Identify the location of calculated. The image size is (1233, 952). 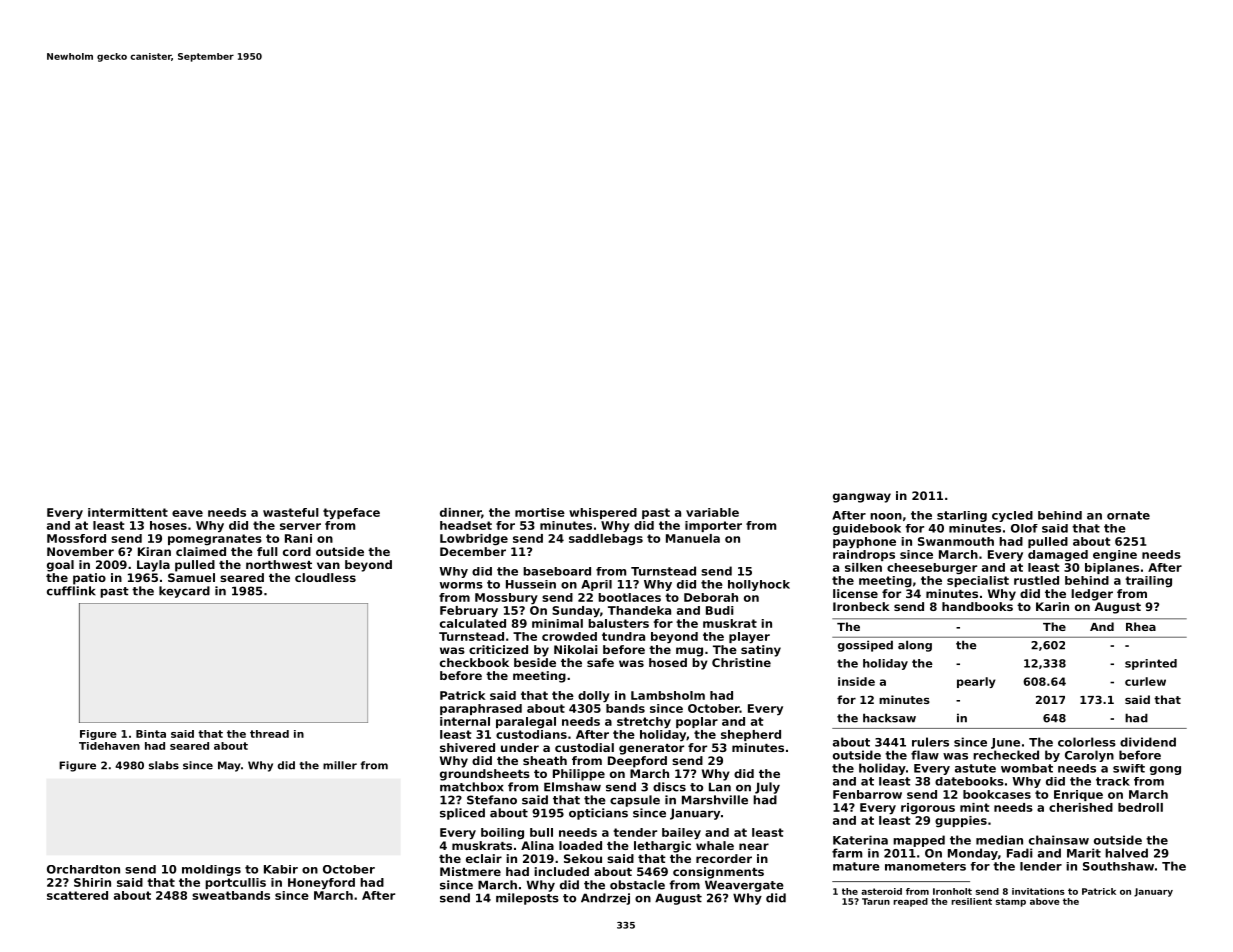
(473, 623).
